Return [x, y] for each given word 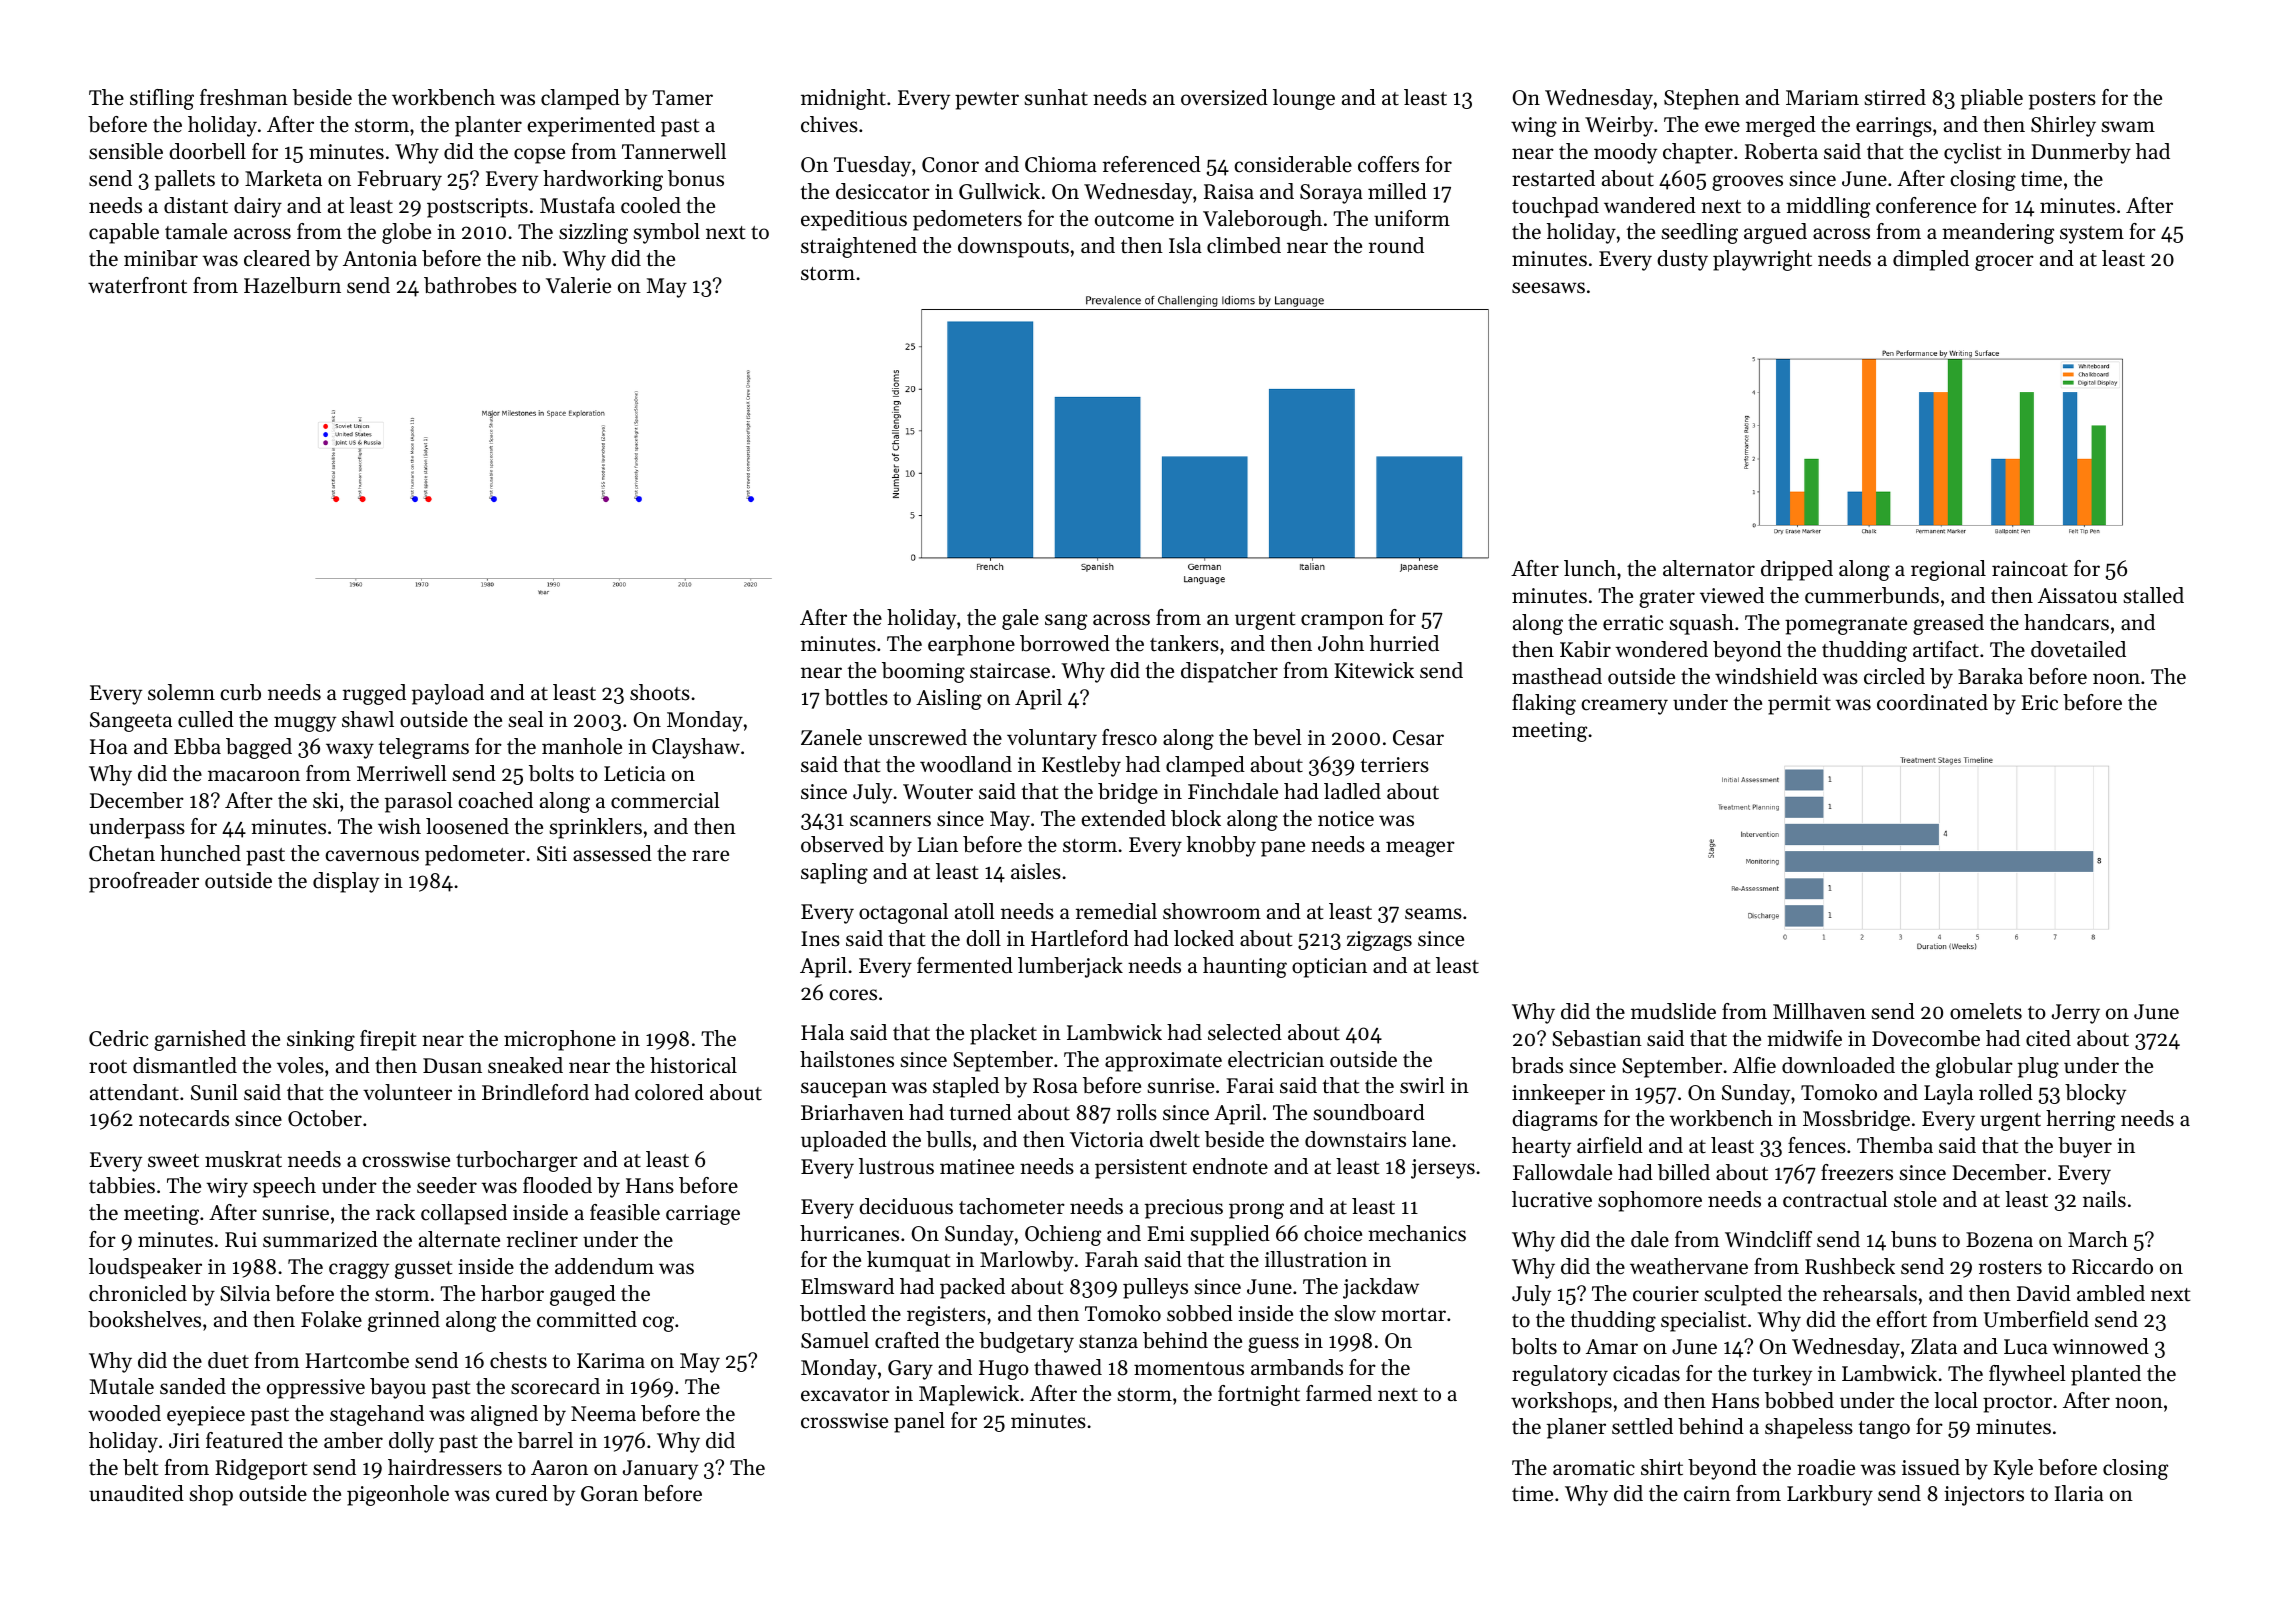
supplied [1230, 1235]
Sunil [214, 1092]
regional [1948, 570]
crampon [1342, 622]
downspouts [1013, 247]
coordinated [1932, 702]
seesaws [1548, 288]
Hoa [109, 747]
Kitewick [1374, 670]
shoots [660, 692]
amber [353, 1440]
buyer [2085, 1147]
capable [124, 233]
